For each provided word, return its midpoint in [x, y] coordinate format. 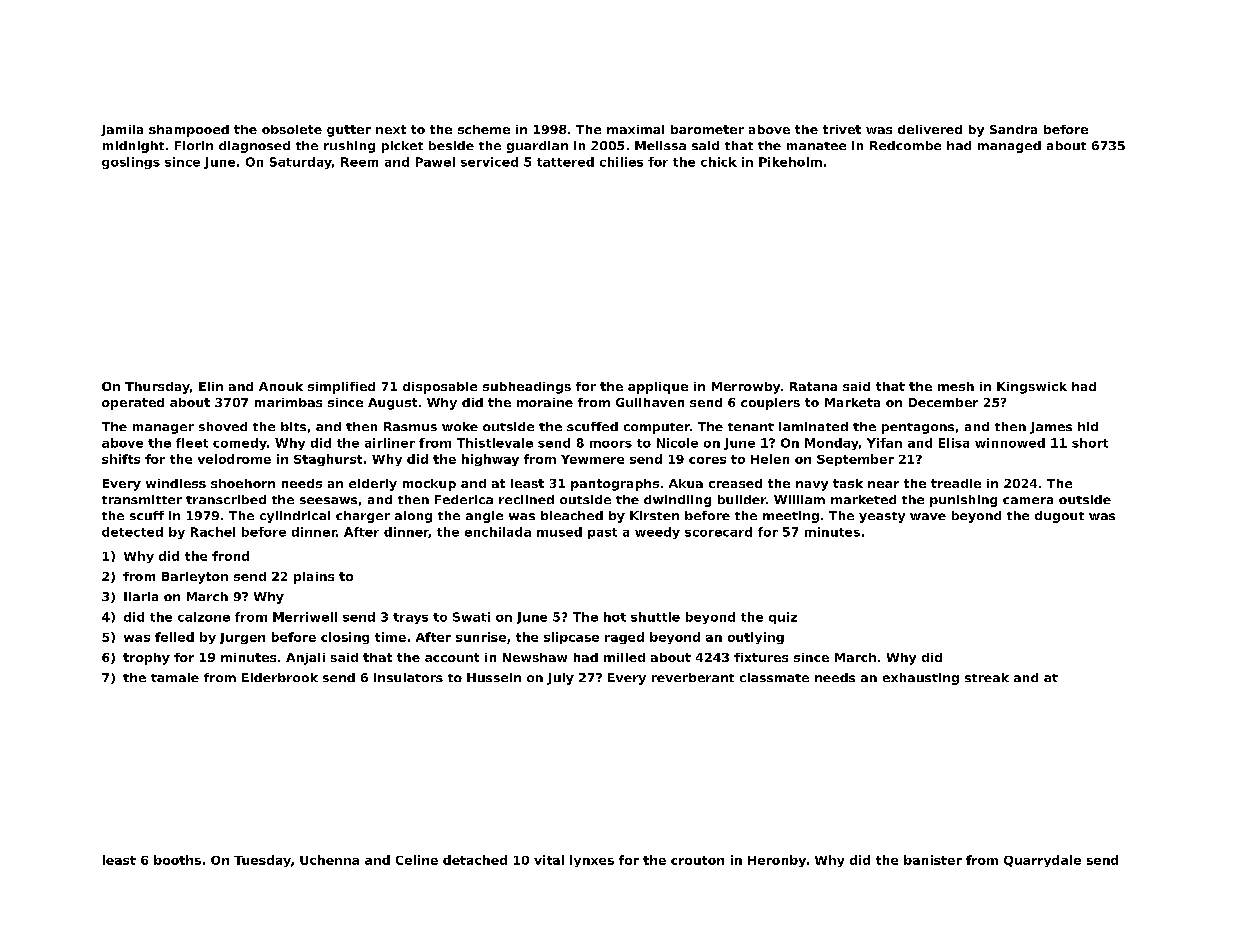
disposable [440, 388]
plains [314, 578]
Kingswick [1032, 388]
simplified [341, 388]
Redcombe [905, 145]
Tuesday [262, 861]
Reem [359, 162]
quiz [783, 618]
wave [928, 516]
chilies [621, 162]
